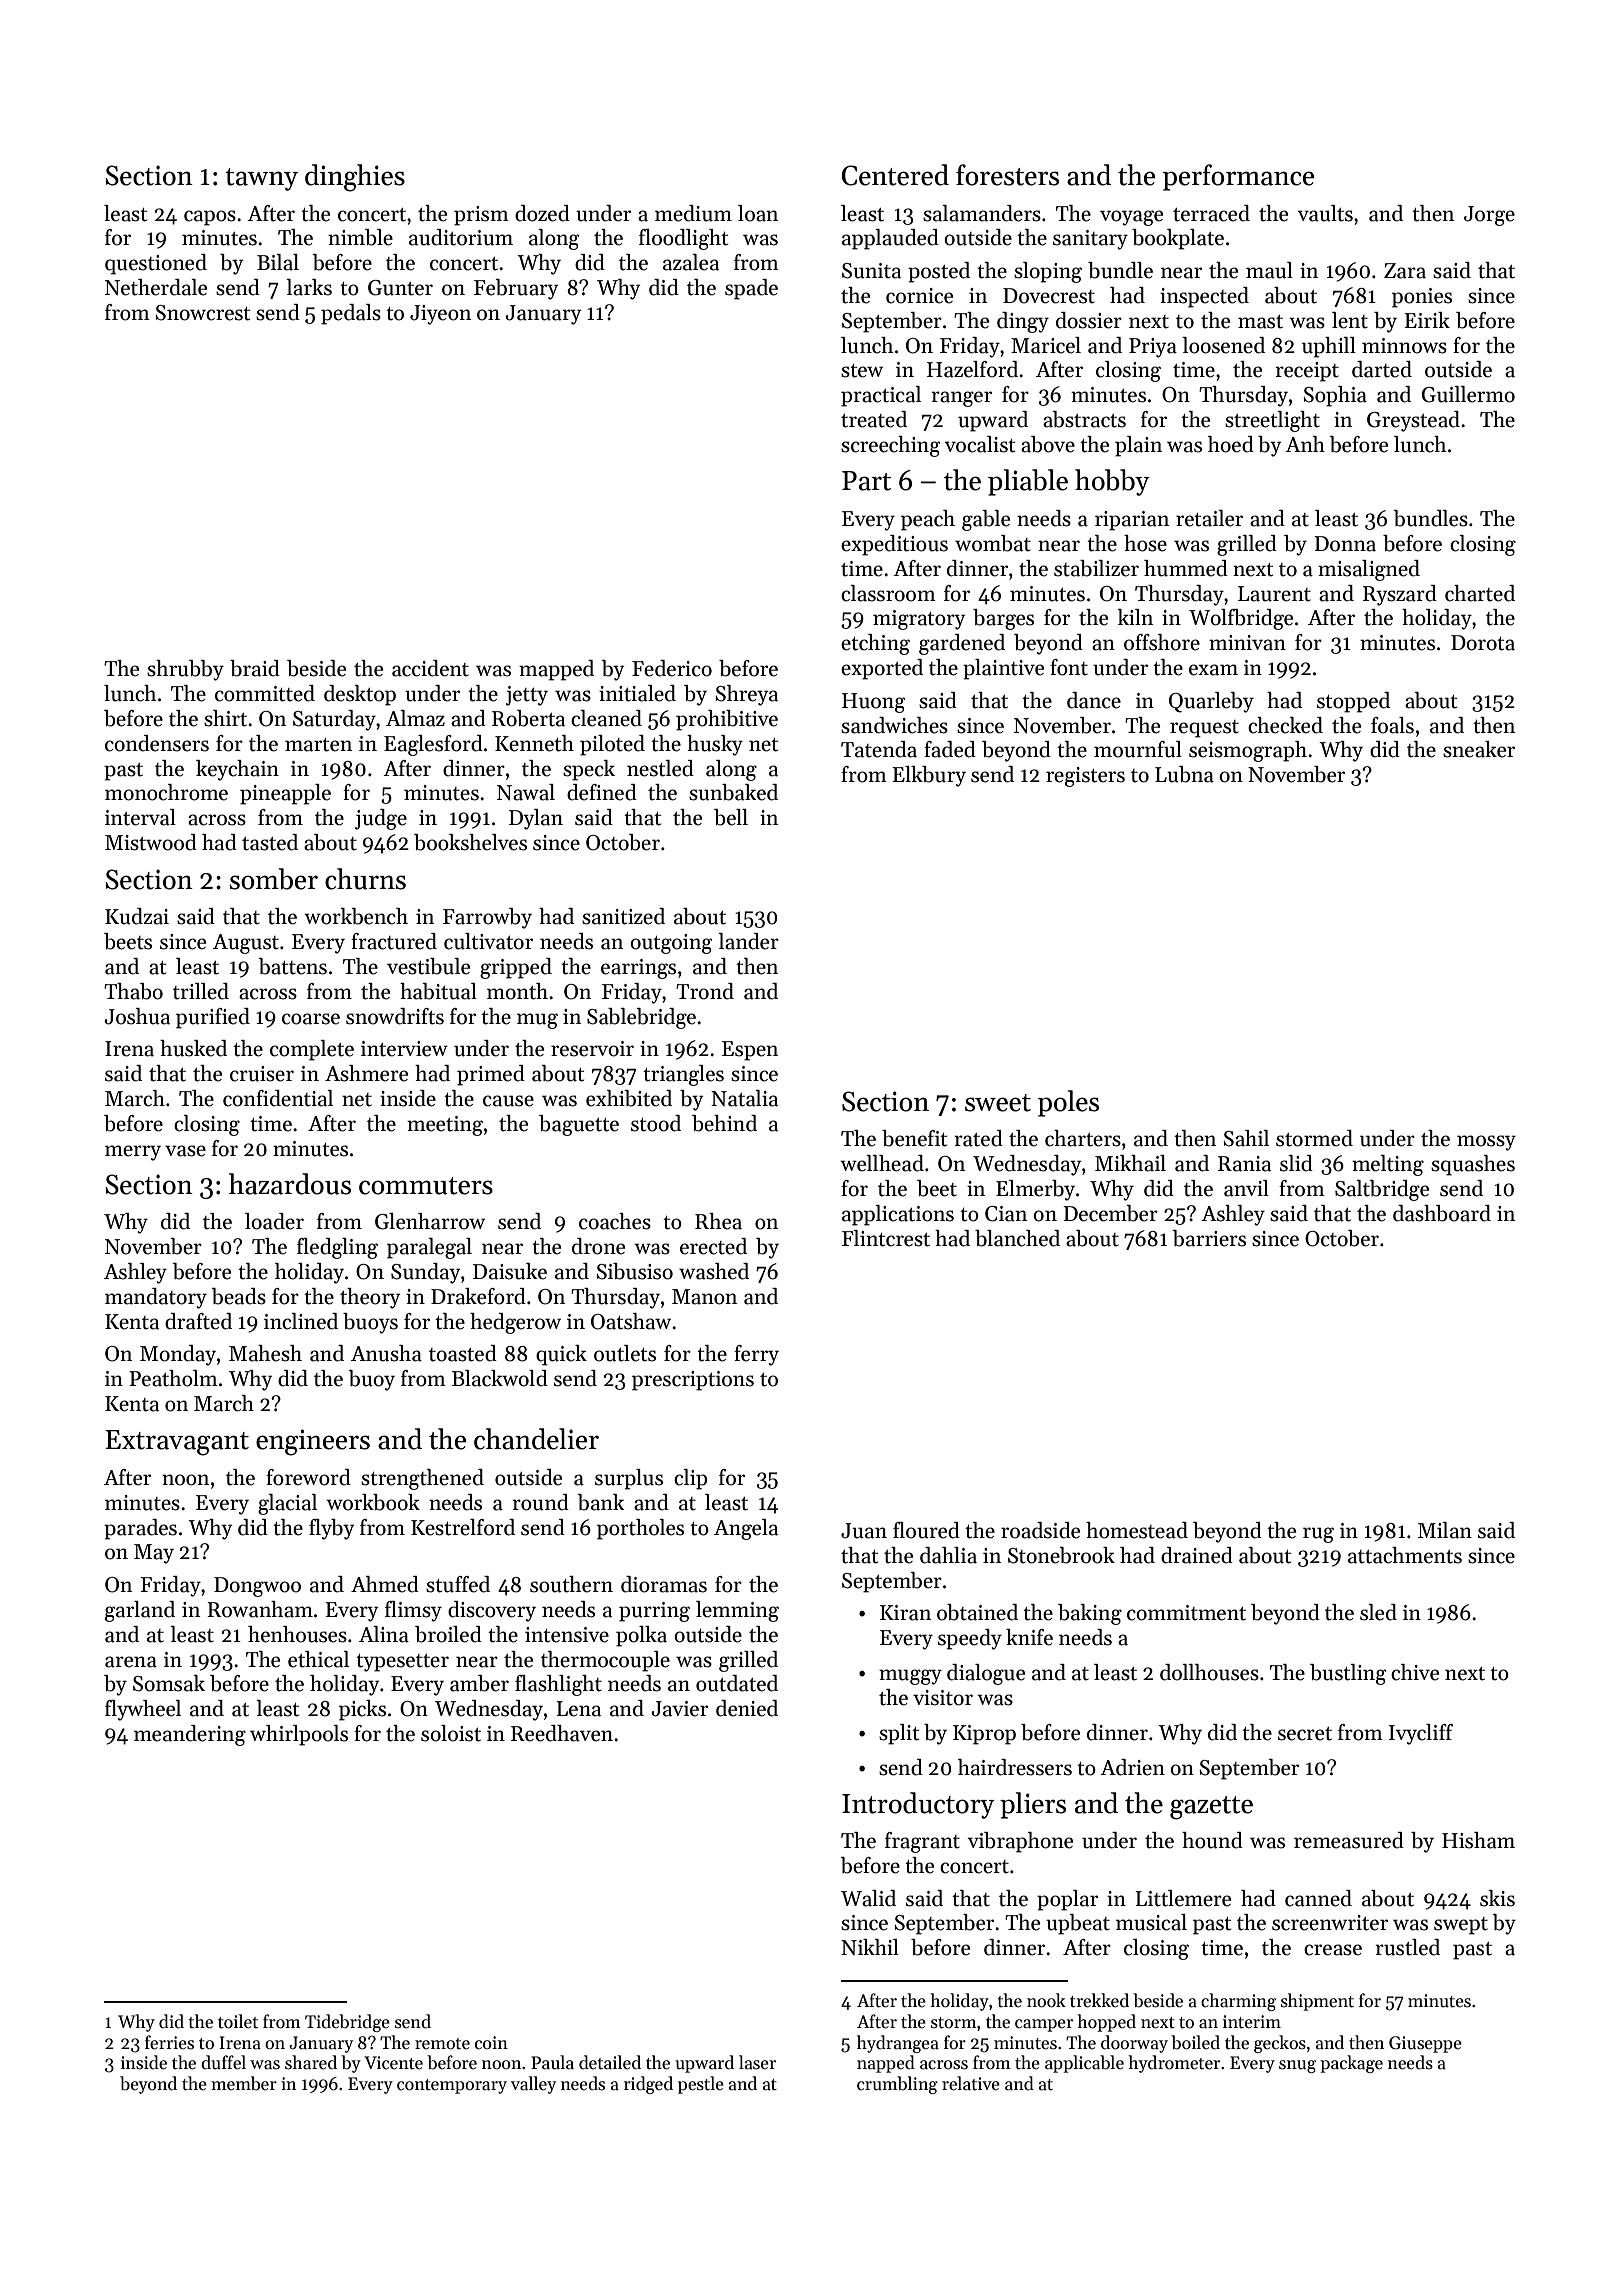  I want to click on Centered, so click(895, 175).
